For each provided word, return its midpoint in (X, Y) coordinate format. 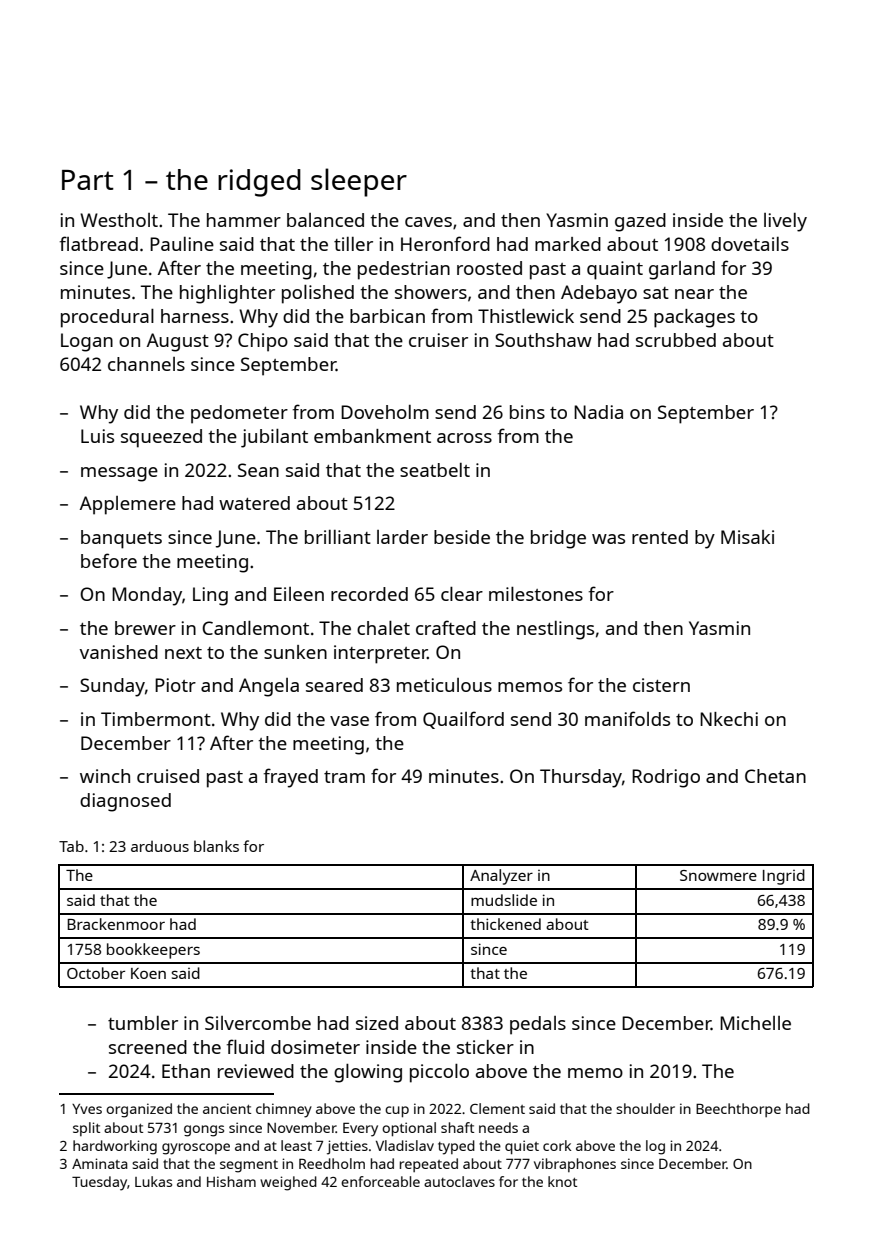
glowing (368, 1073)
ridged (259, 183)
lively (785, 222)
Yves (87, 1109)
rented (660, 537)
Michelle (755, 1023)
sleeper (359, 182)
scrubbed (676, 340)
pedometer (239, 414)
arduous (160, 846)
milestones (536, 594)
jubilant (274, 438)
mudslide (504, 900)
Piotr (175, 685)
